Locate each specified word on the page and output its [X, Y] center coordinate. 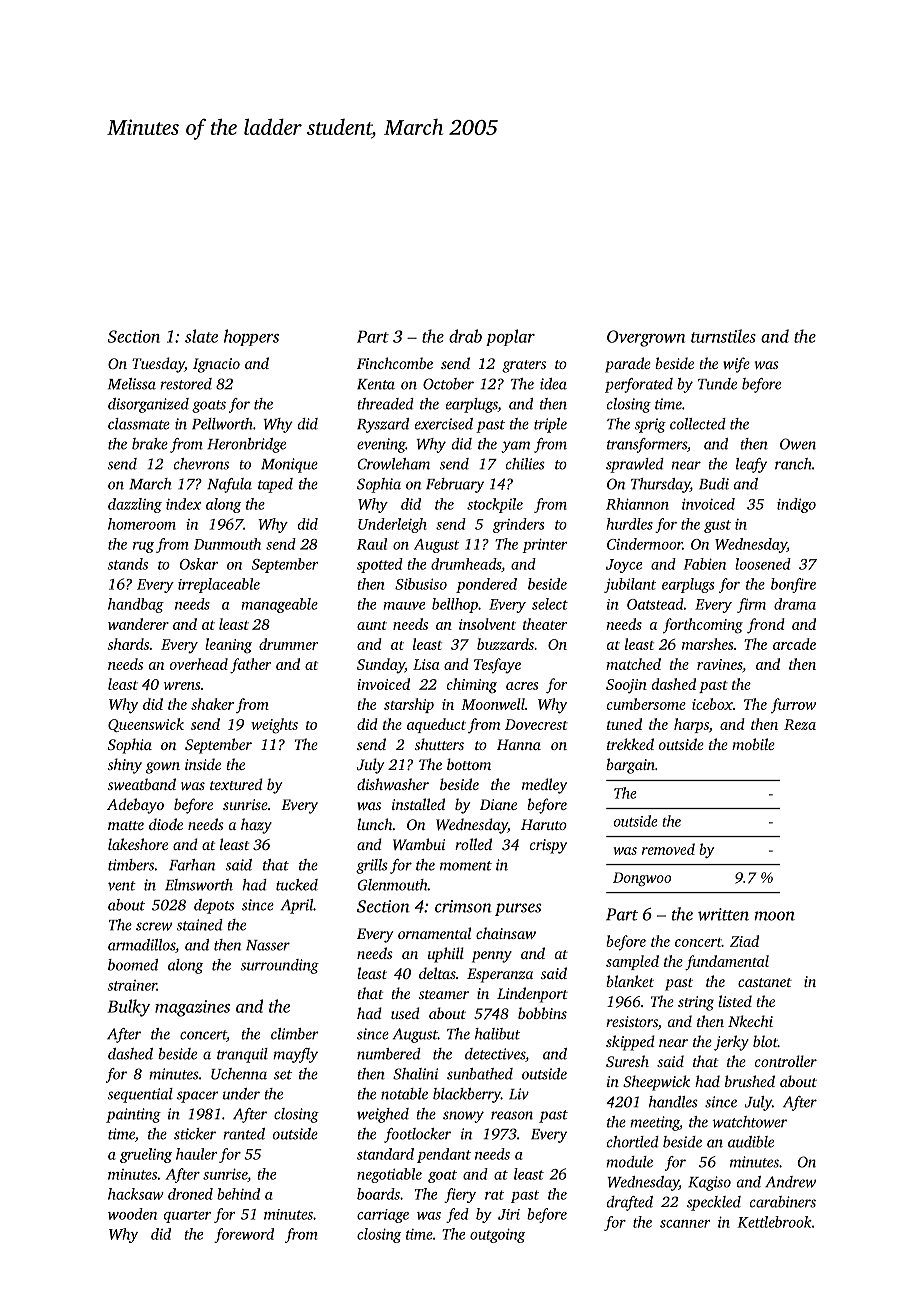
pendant [444, 1155]
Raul [372, 544]
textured [236, 784]
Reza [800, 724]
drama [795, 604]
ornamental [434, 933]
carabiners [783, 1202]
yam [515, 447]
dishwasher [393, 784]
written [723, 914]
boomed [133, 965]
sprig [650, 425]
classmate [139, 424]
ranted [244, 1134]
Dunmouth [227, 544]
